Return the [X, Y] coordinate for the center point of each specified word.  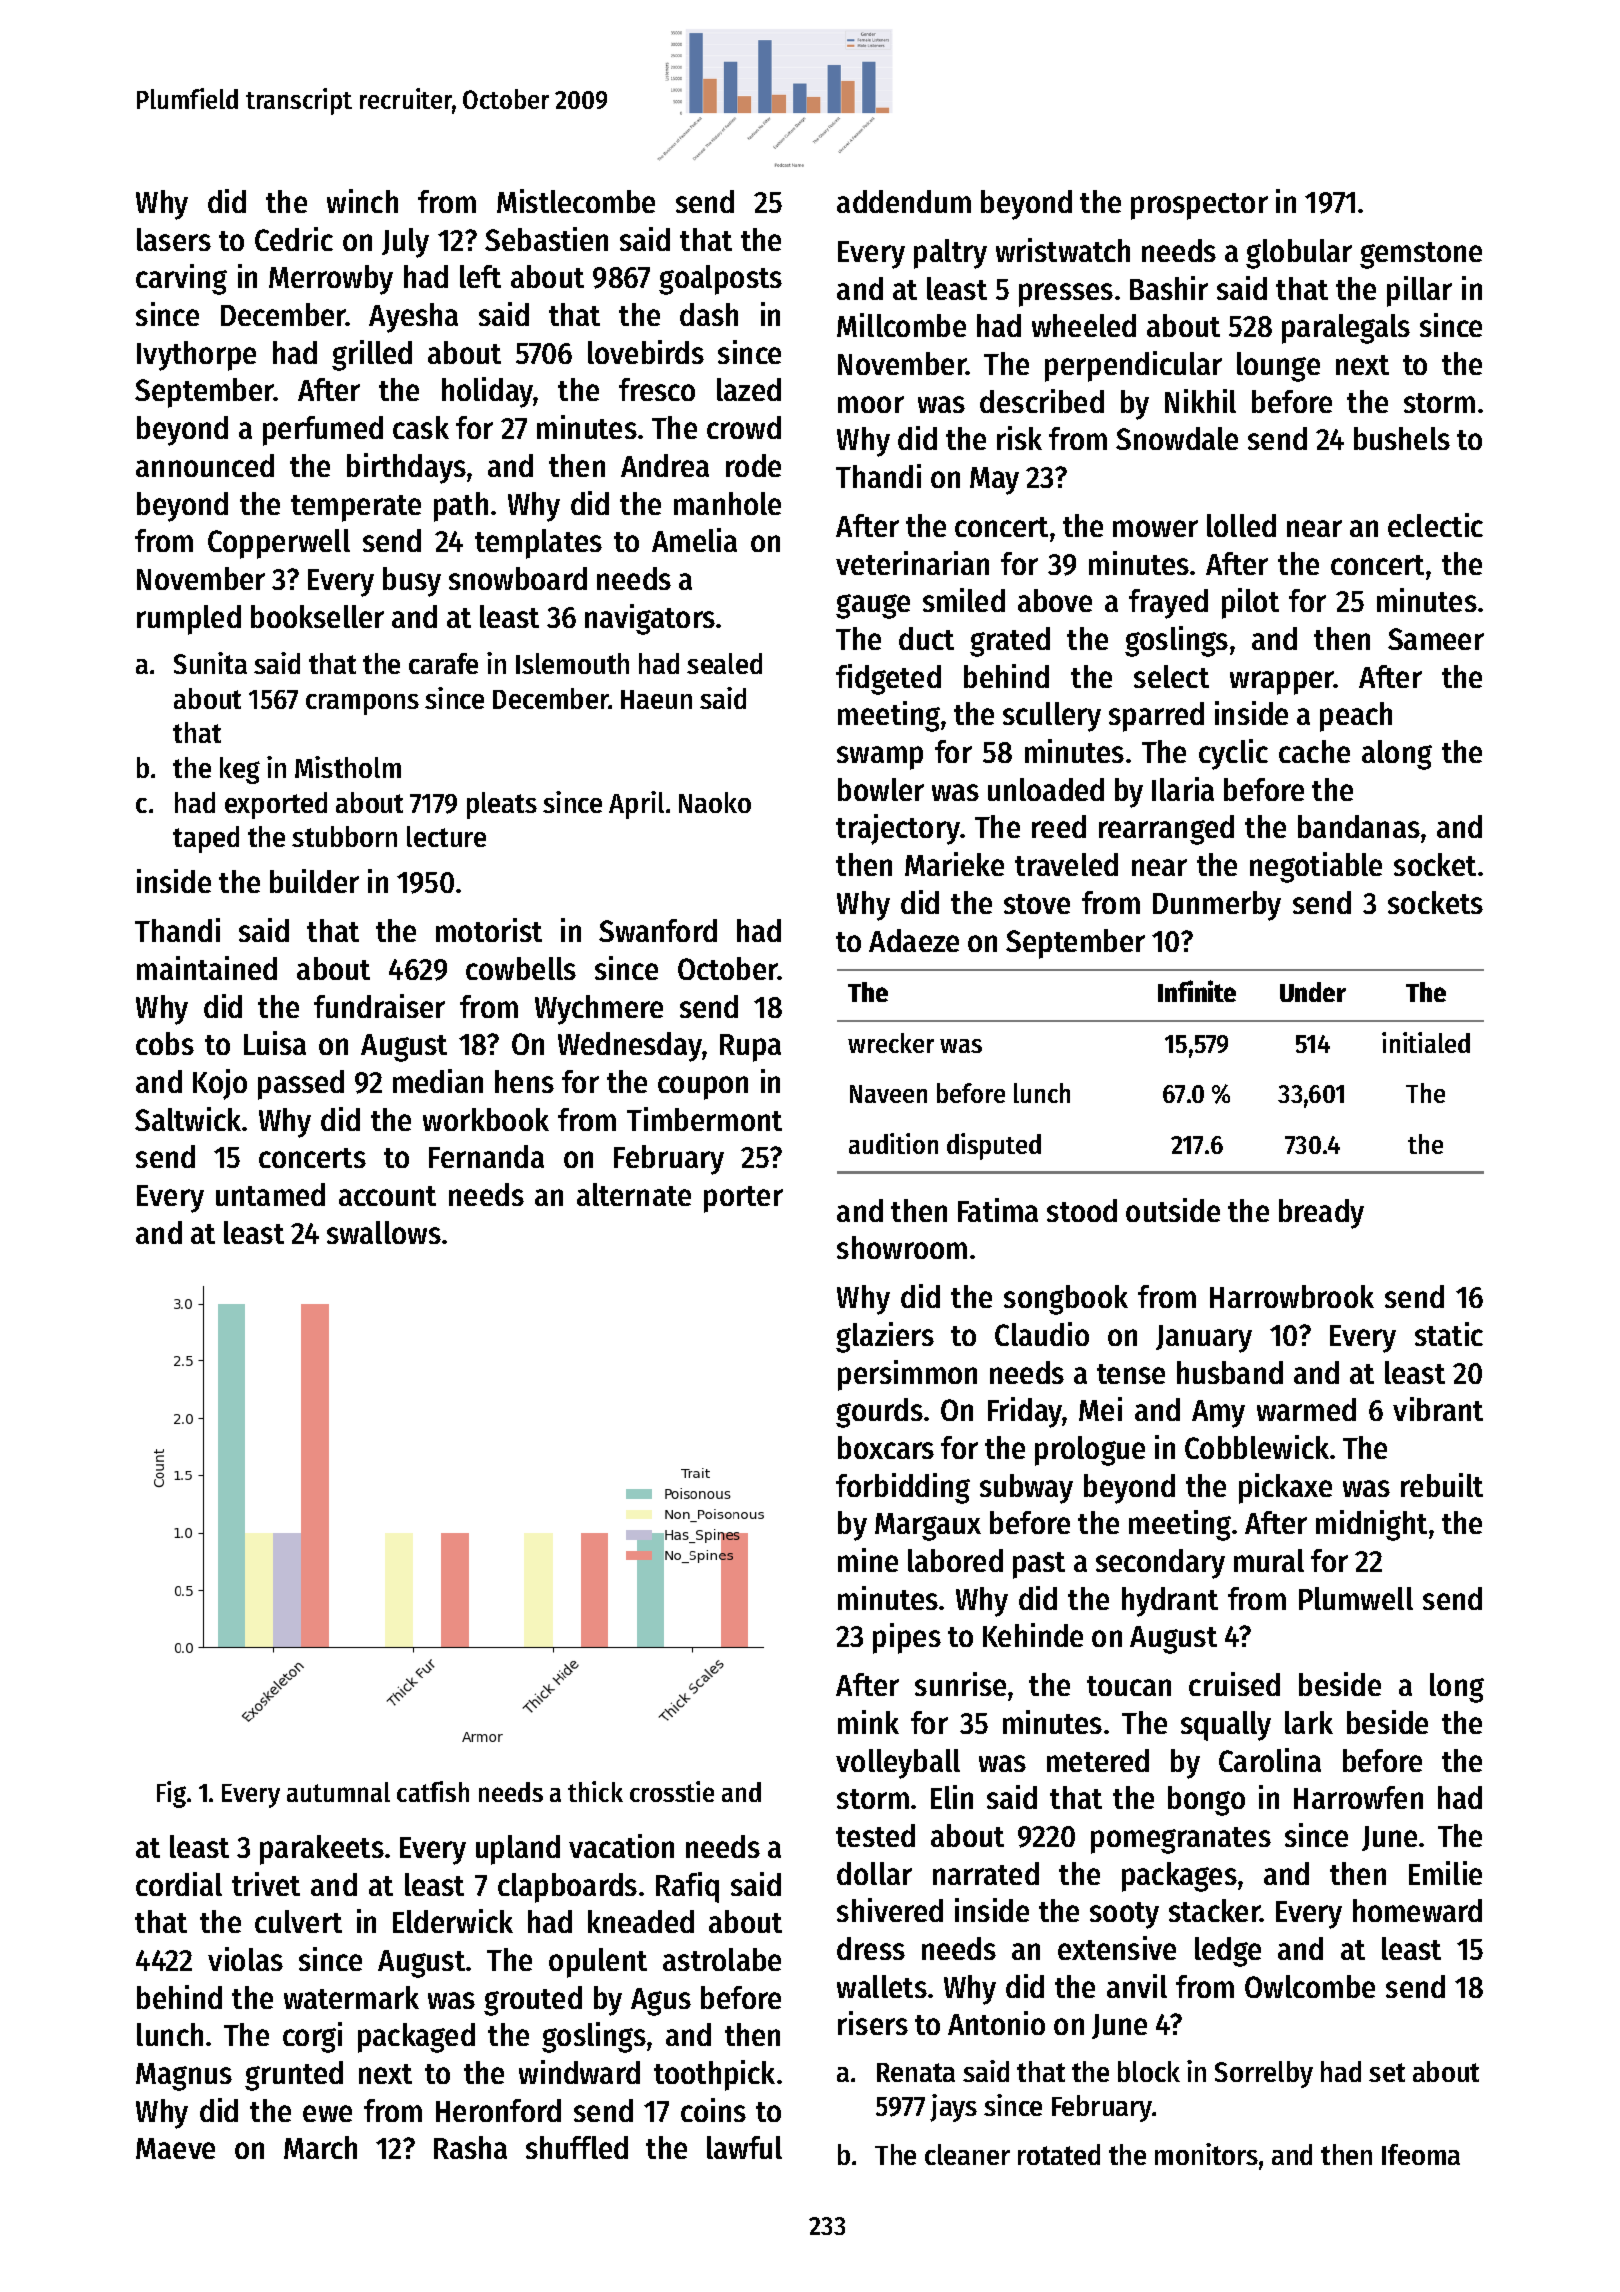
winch [362, 201]
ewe [327, 2113]
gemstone [1421, 255]
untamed [270, 1194]
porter [743, 1199]
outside [1173, 1210]
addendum [904, 201]
